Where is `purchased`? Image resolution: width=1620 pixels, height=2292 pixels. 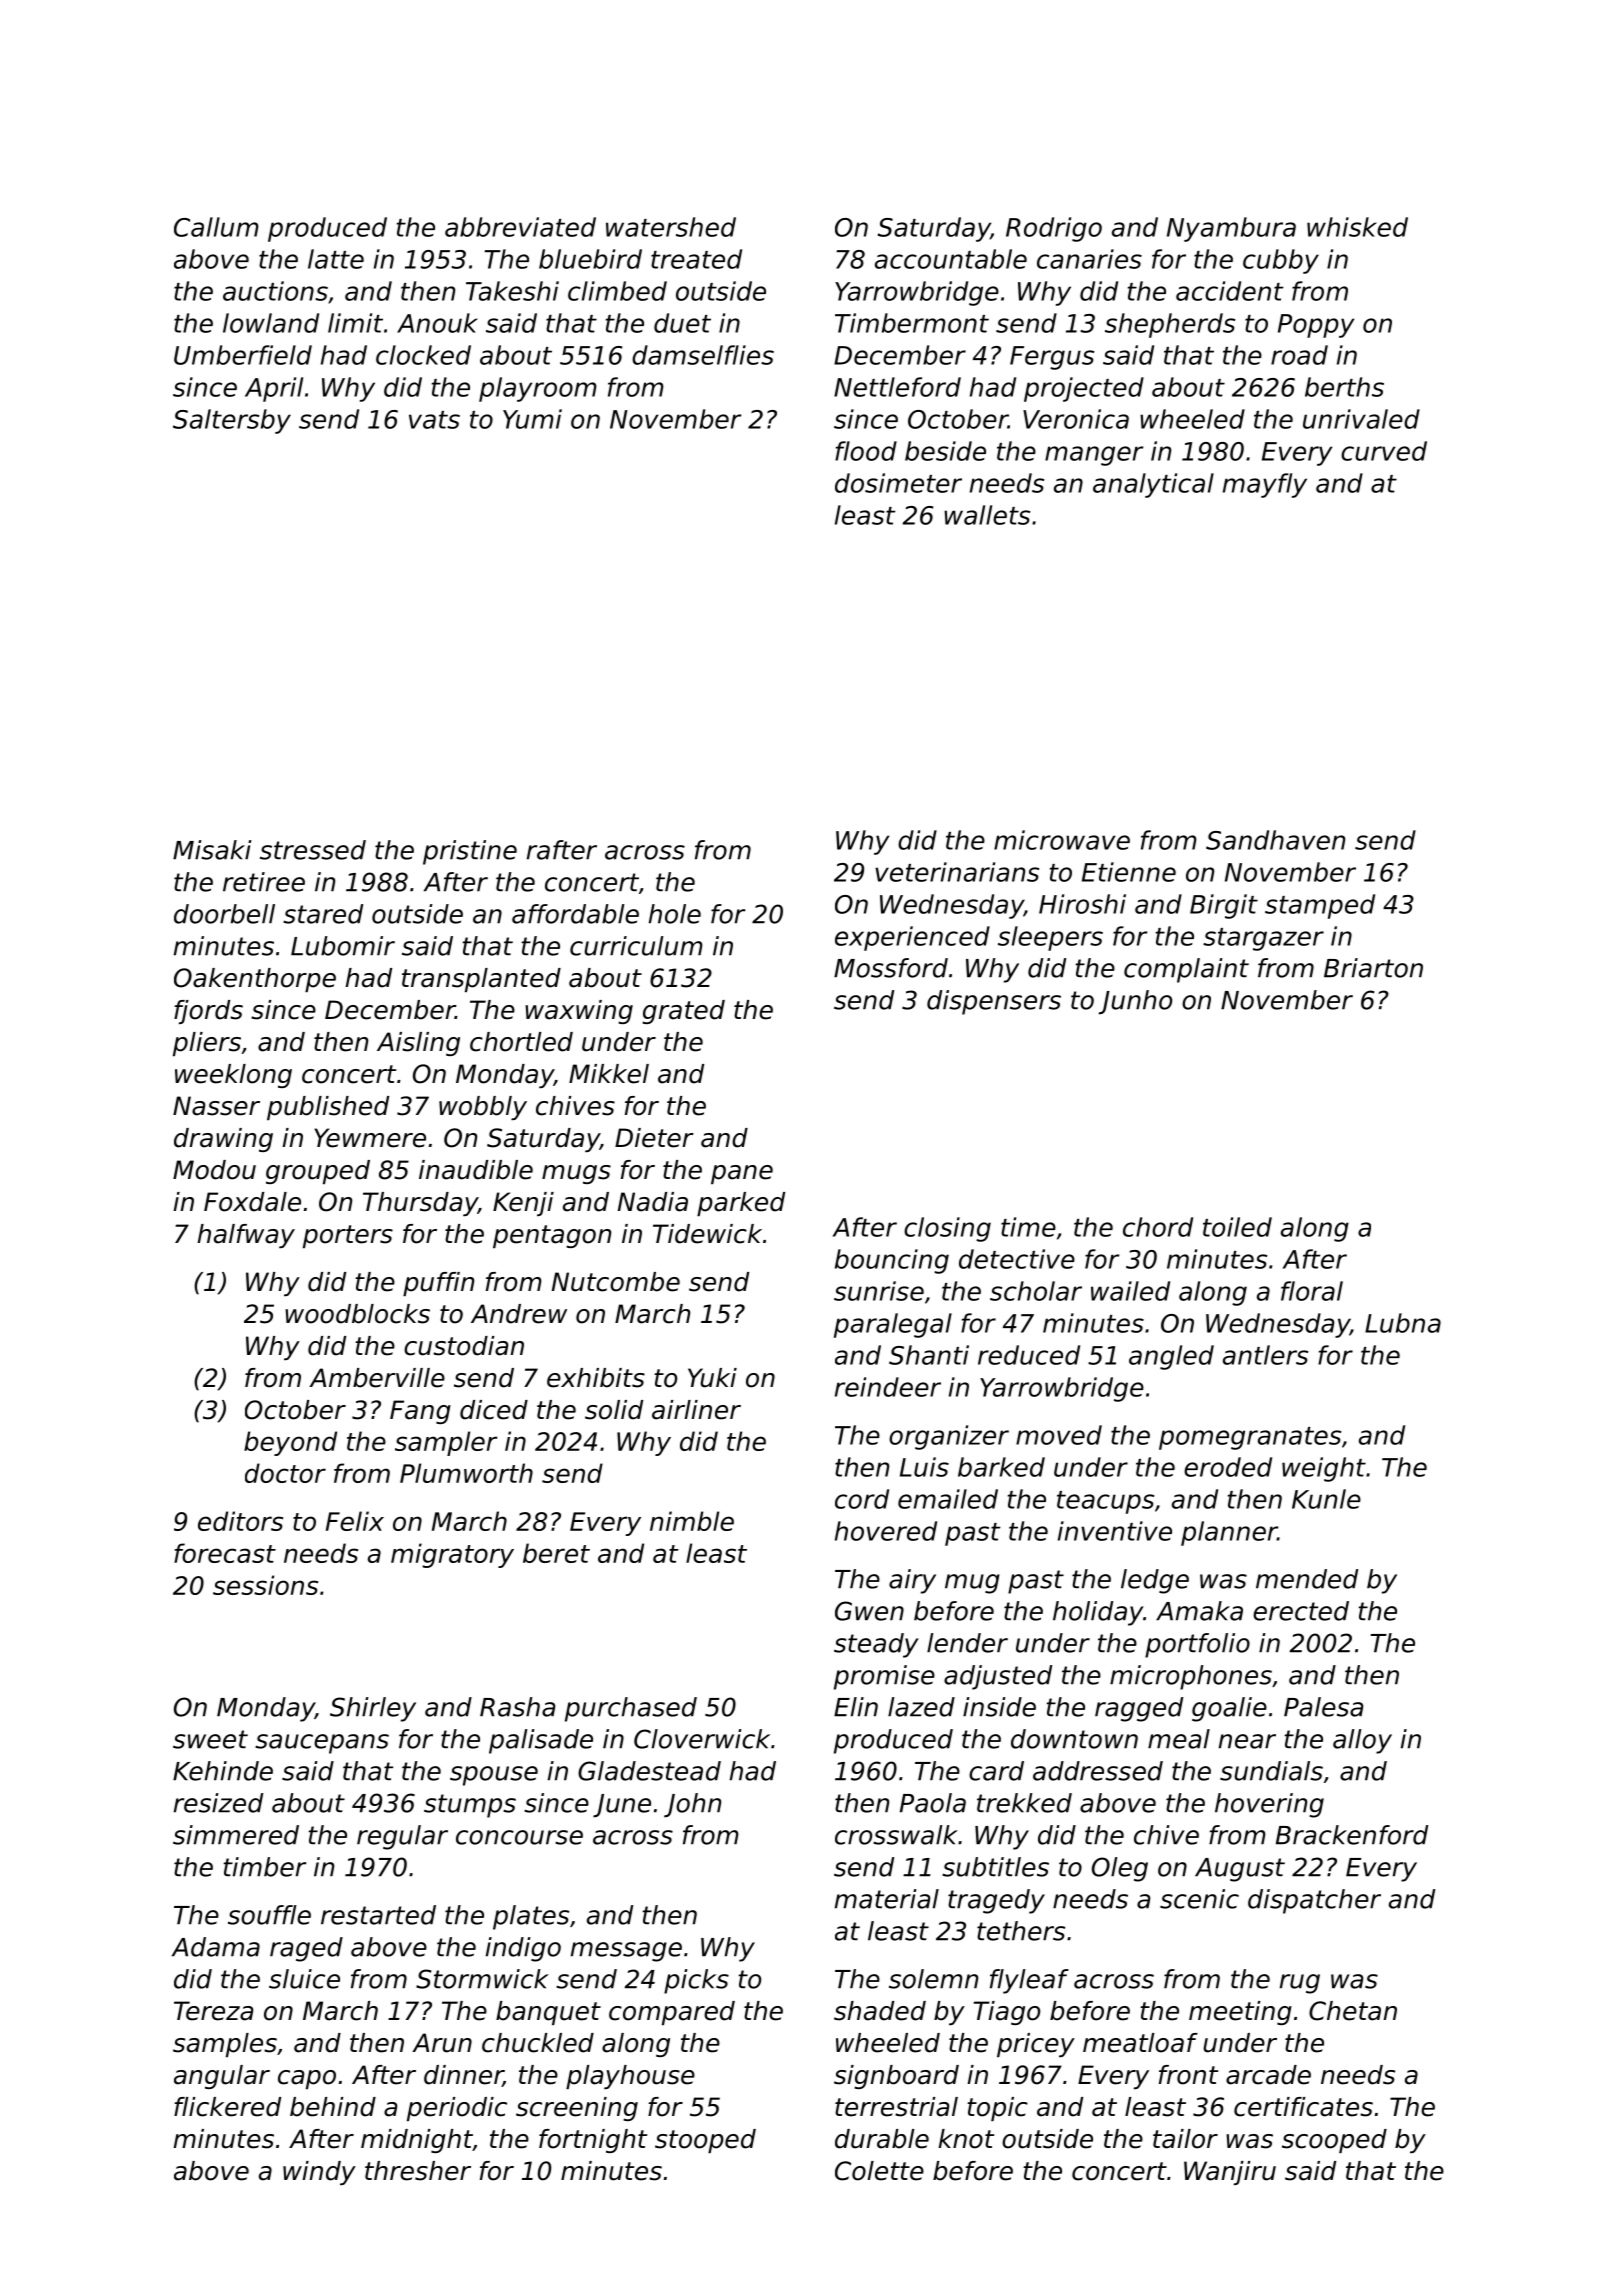 purchased is located at coordinates (631, 1709).
